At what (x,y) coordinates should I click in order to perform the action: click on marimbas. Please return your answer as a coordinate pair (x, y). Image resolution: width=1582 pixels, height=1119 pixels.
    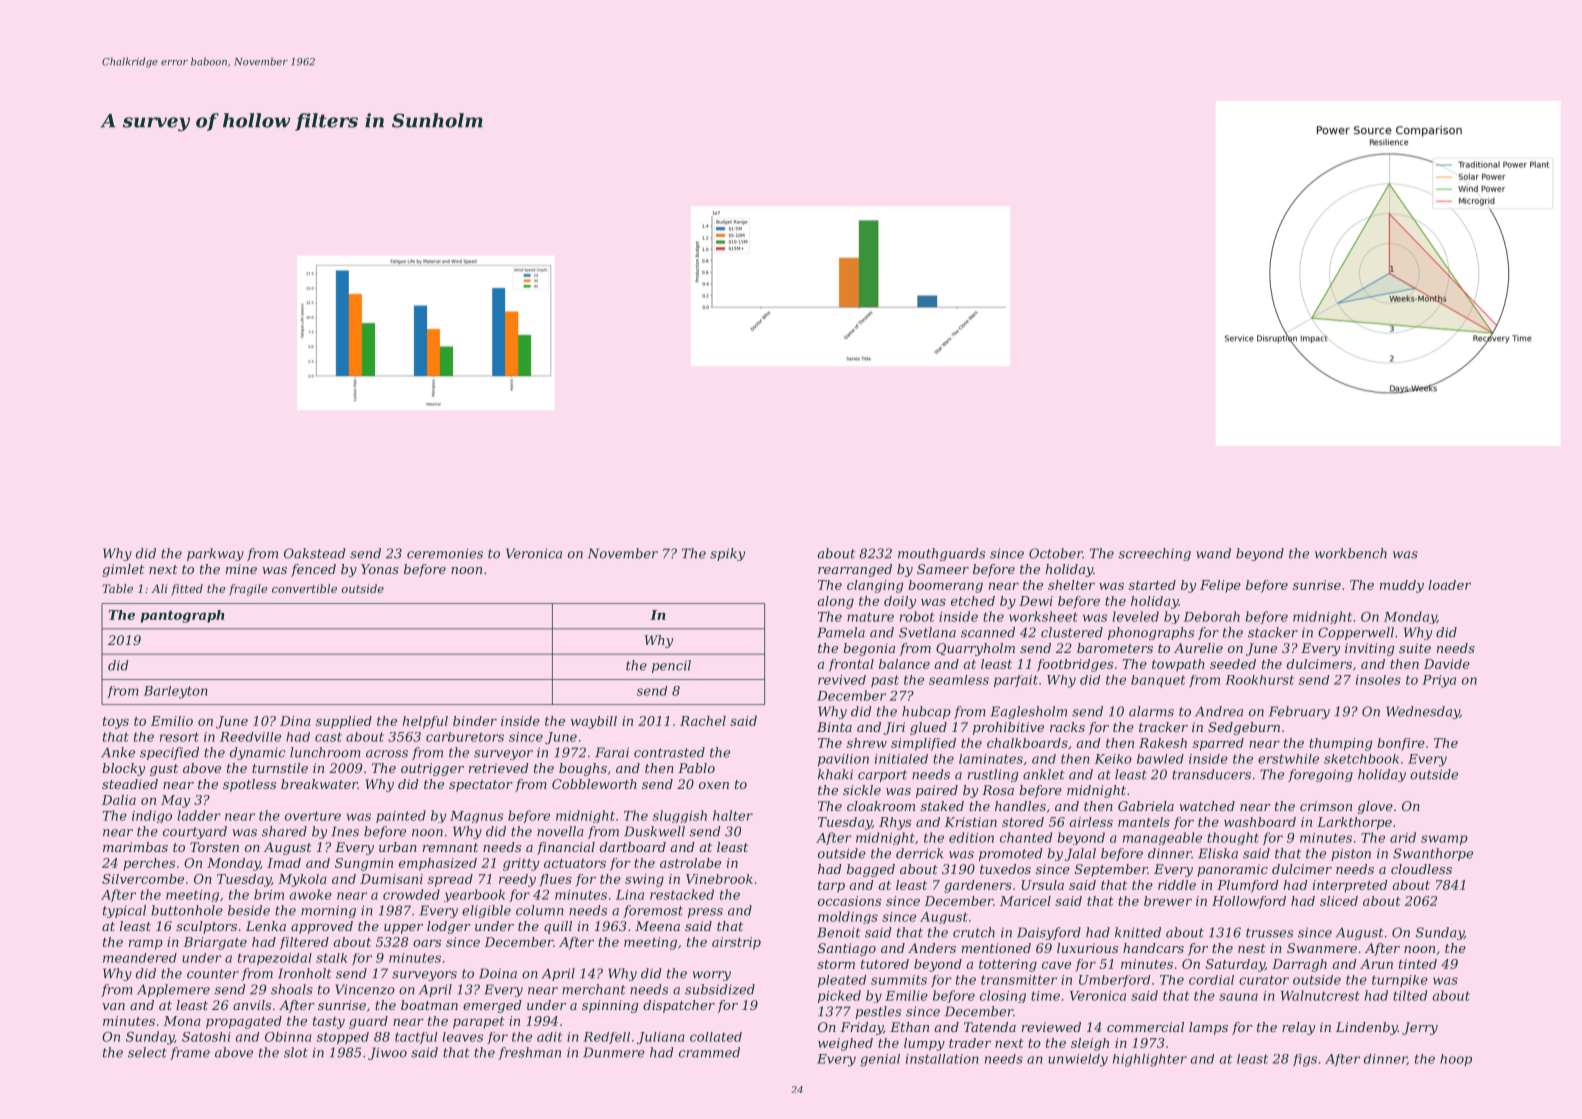
    Looking at the image, I should click on (135, 847).
